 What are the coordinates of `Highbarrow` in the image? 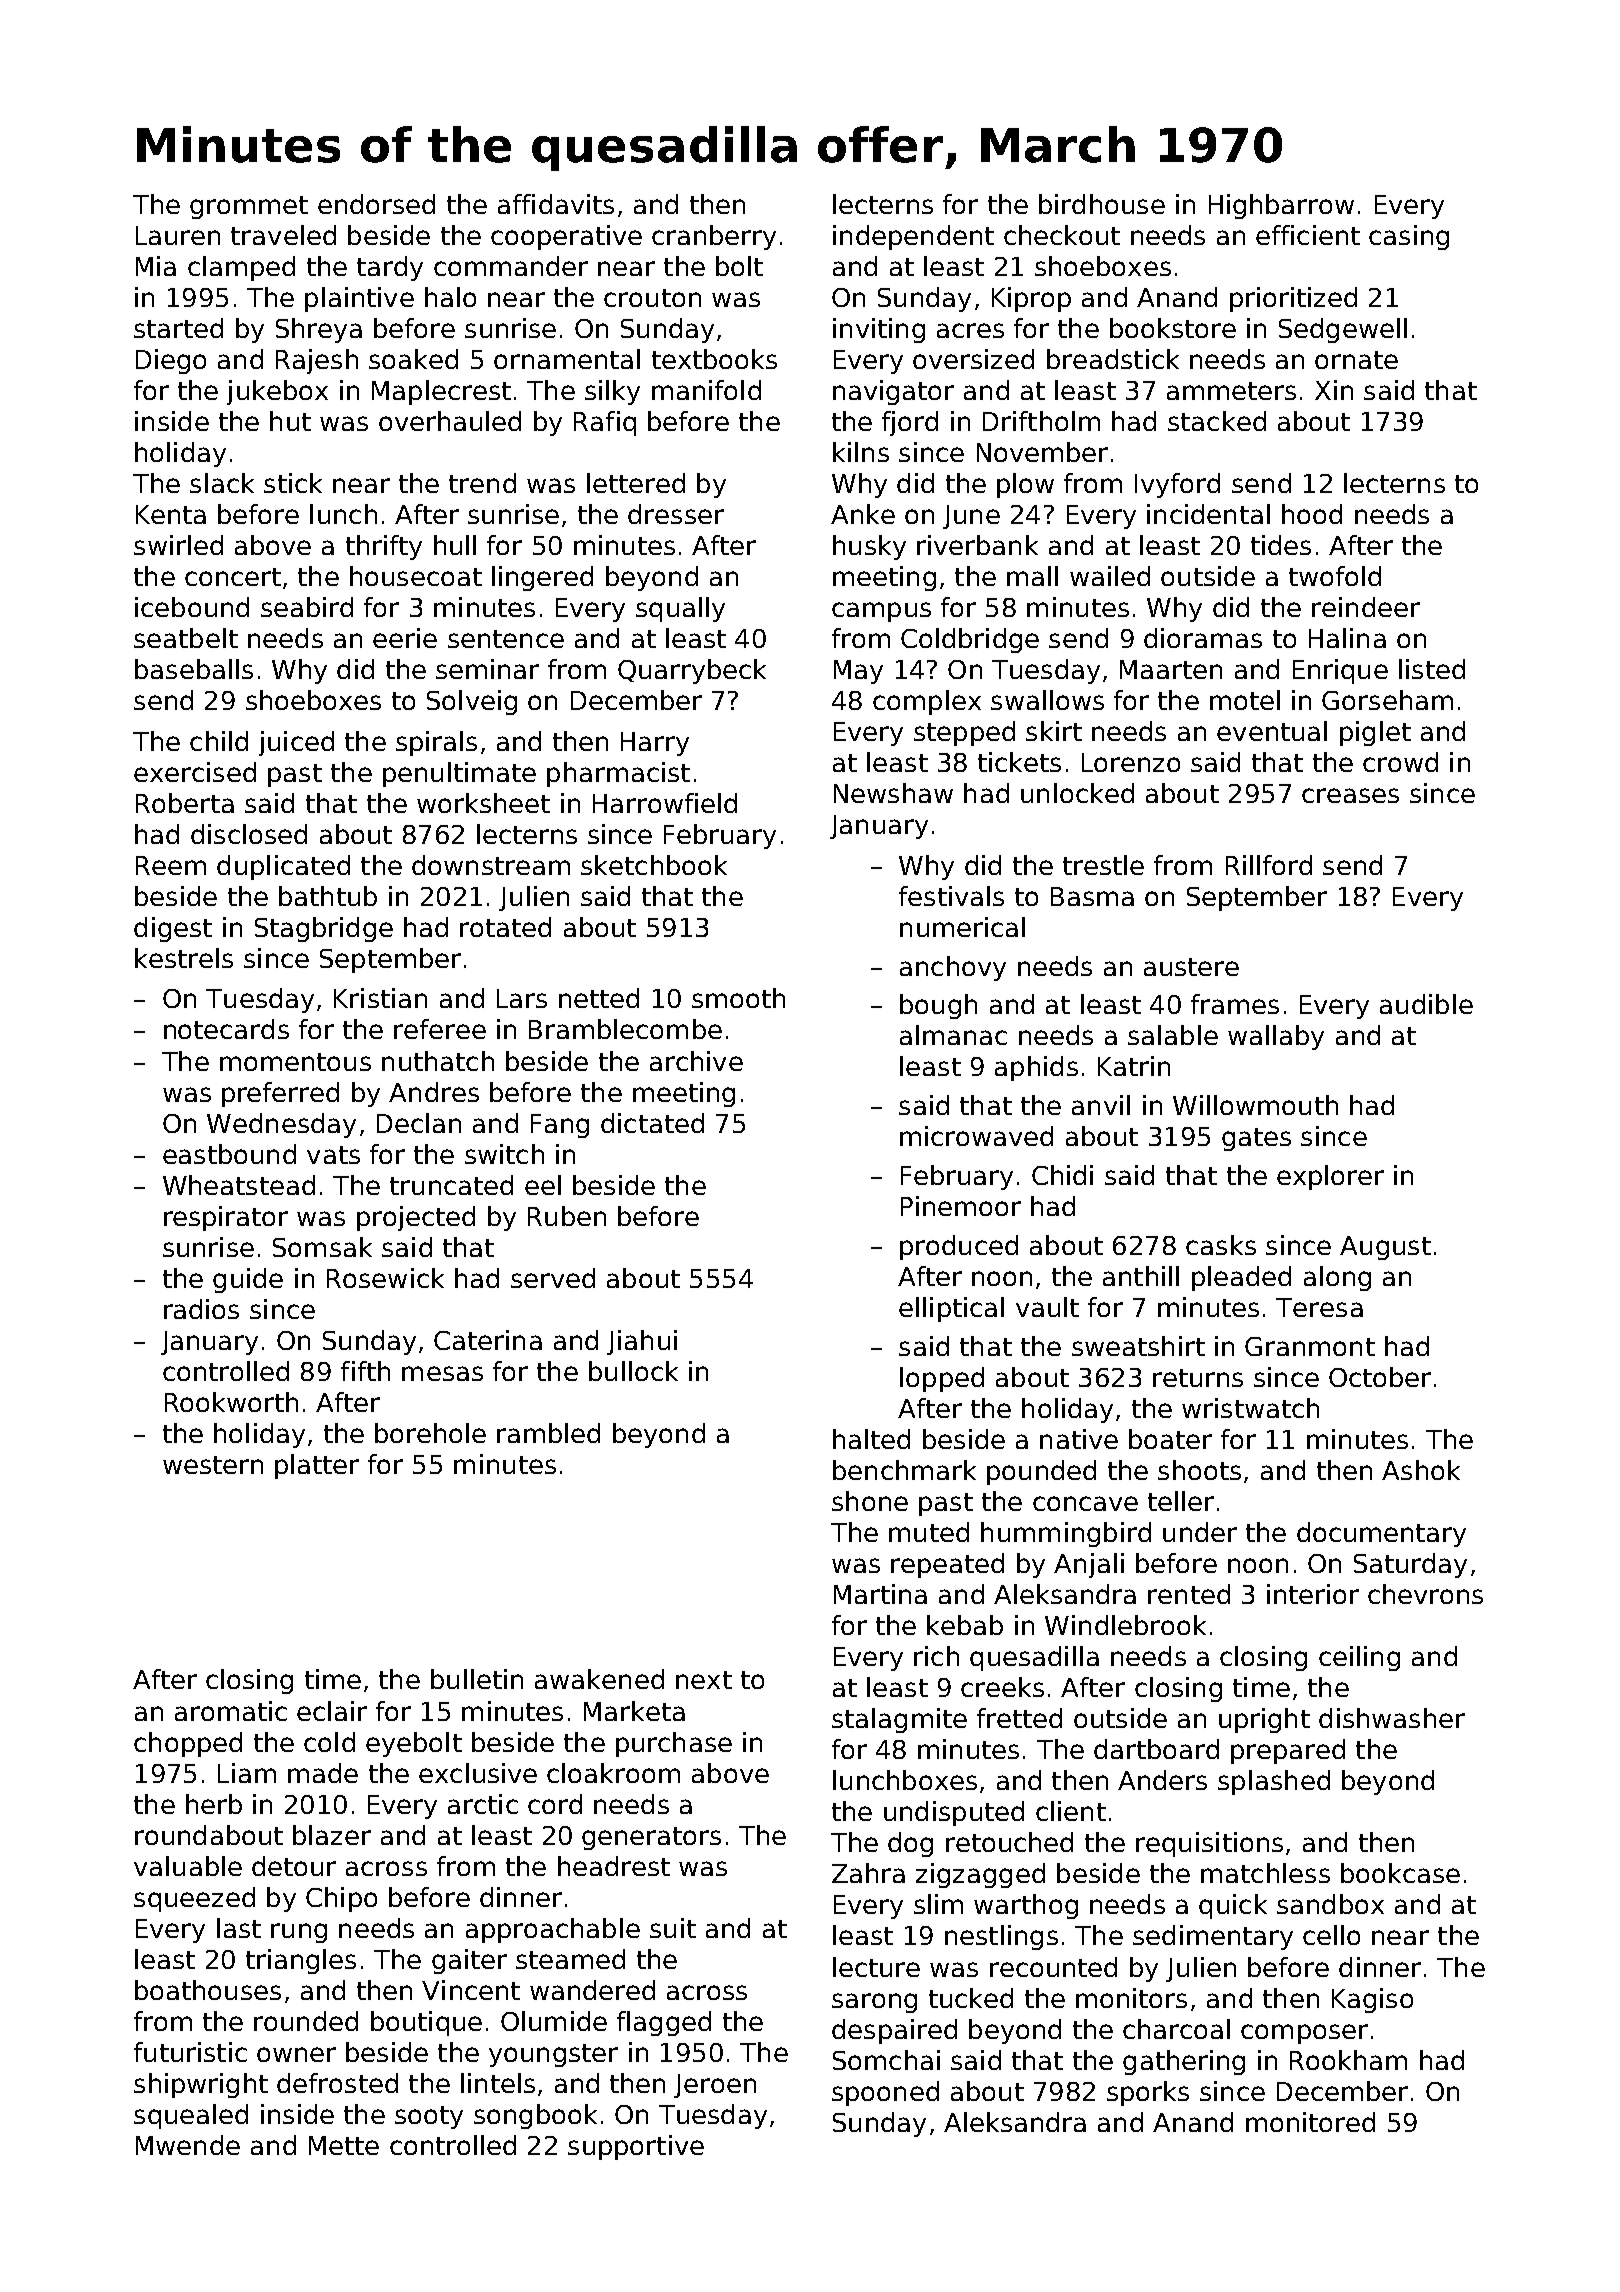 It's located at (1281, 206).
